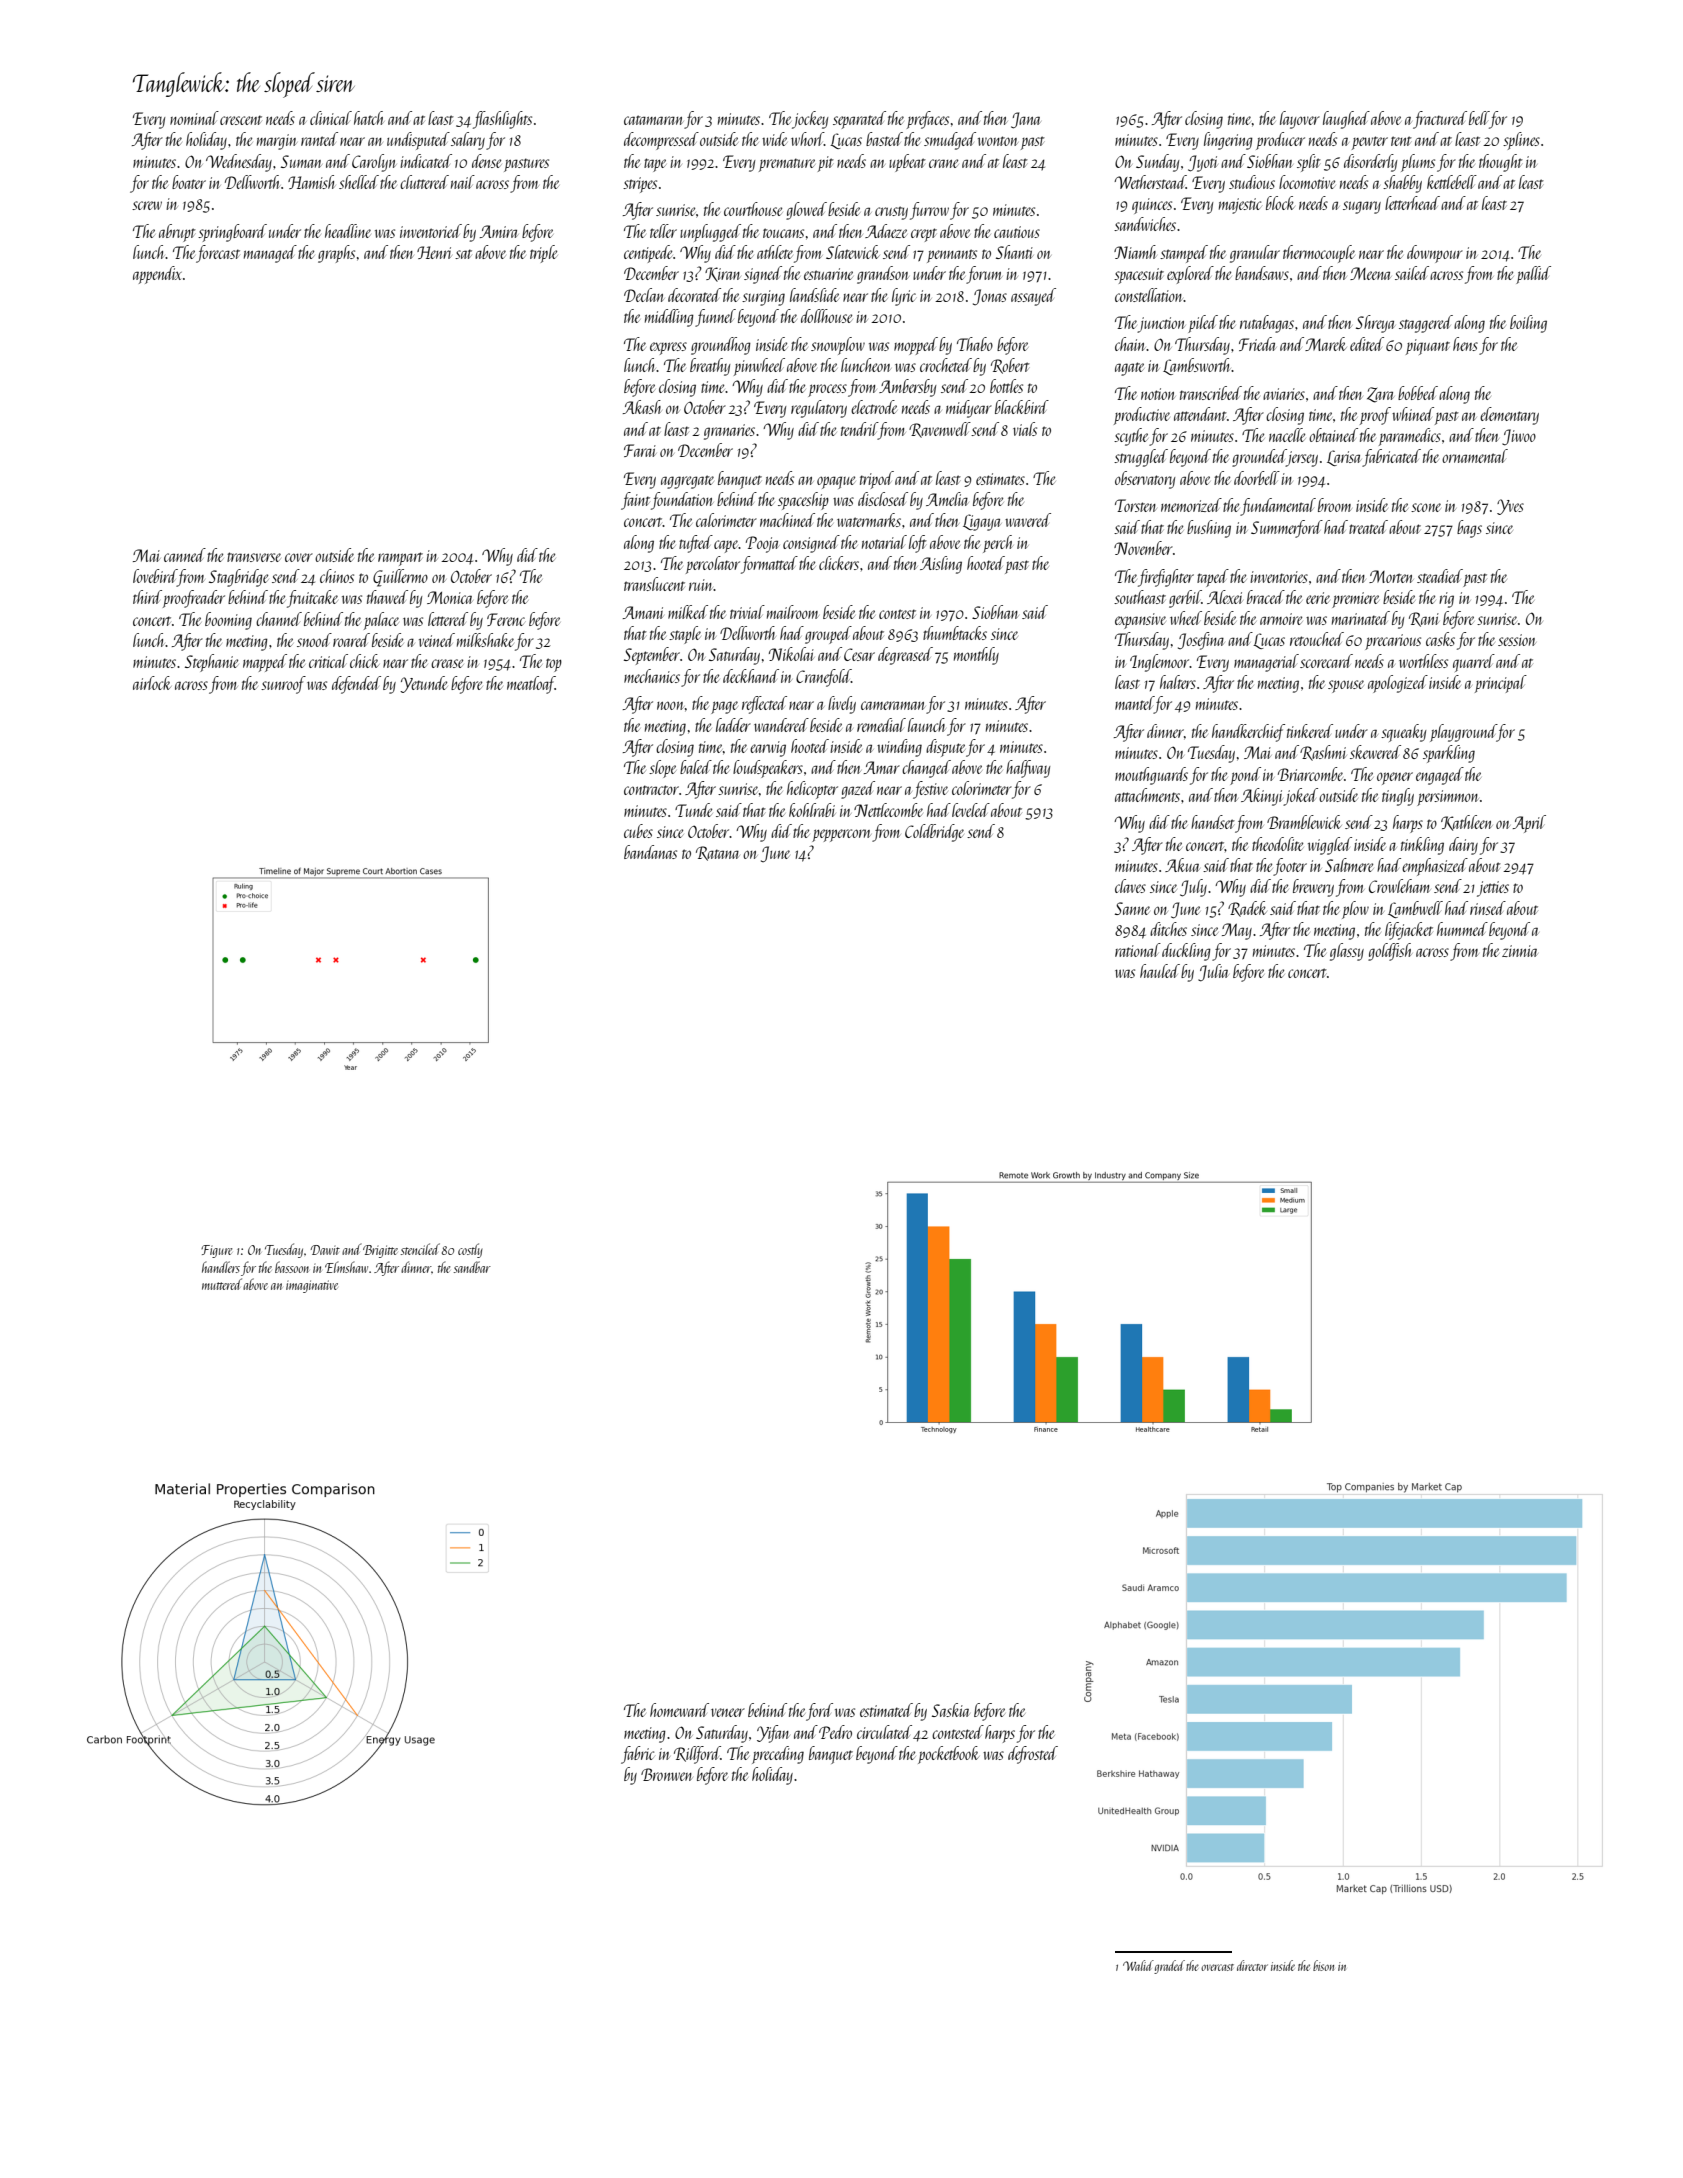 This document has height=2178, width=1683. Describe the element at coordinates (1520, 951) in the document. I see `zinnia` at that location.
